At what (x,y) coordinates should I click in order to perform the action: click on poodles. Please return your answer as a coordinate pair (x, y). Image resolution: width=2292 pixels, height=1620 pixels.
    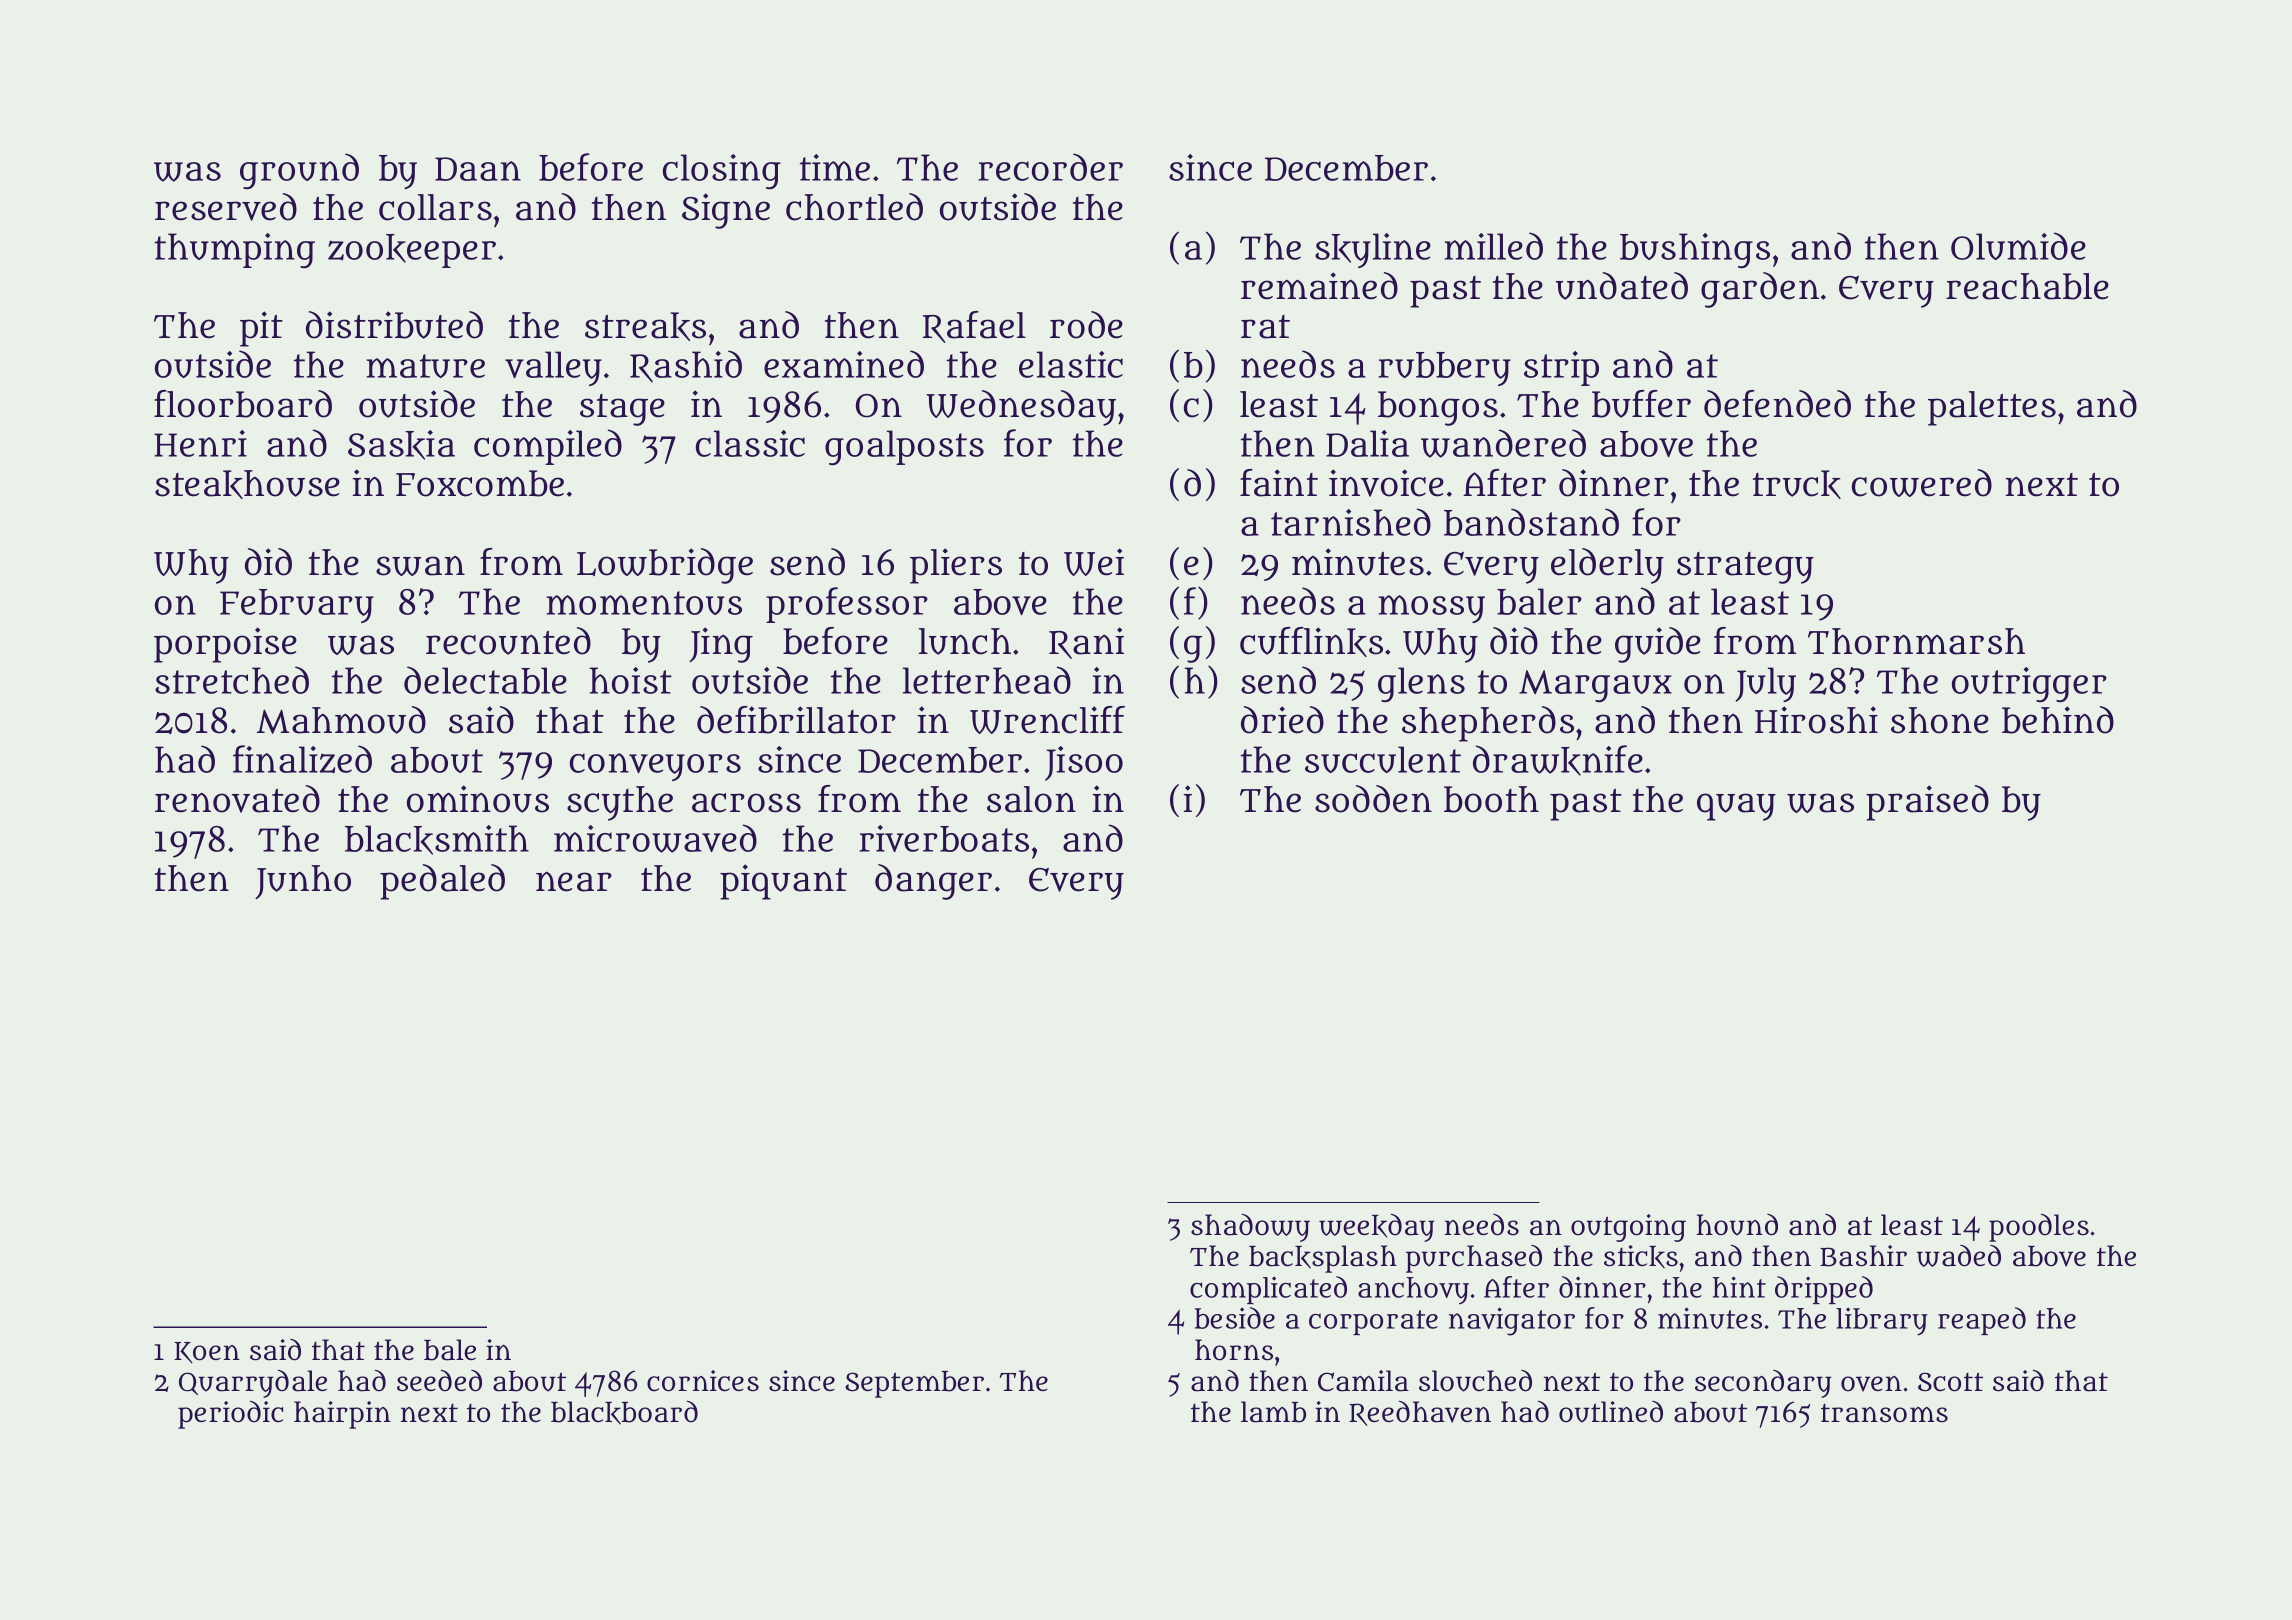
    Looking at the image, I should click on (2039, 1228).
